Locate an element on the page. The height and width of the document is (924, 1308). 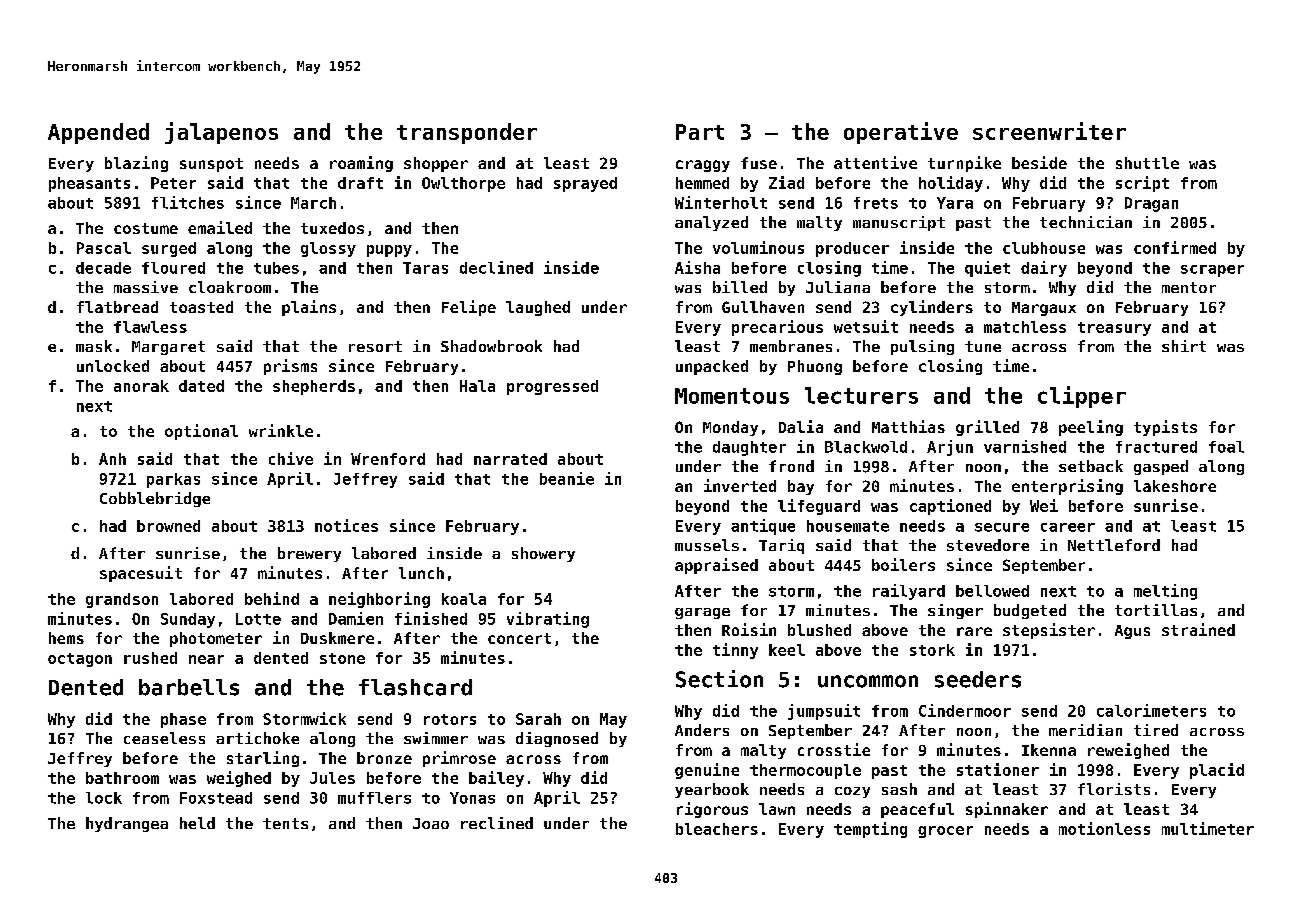
beanie is located at coordinates (567, 478).
